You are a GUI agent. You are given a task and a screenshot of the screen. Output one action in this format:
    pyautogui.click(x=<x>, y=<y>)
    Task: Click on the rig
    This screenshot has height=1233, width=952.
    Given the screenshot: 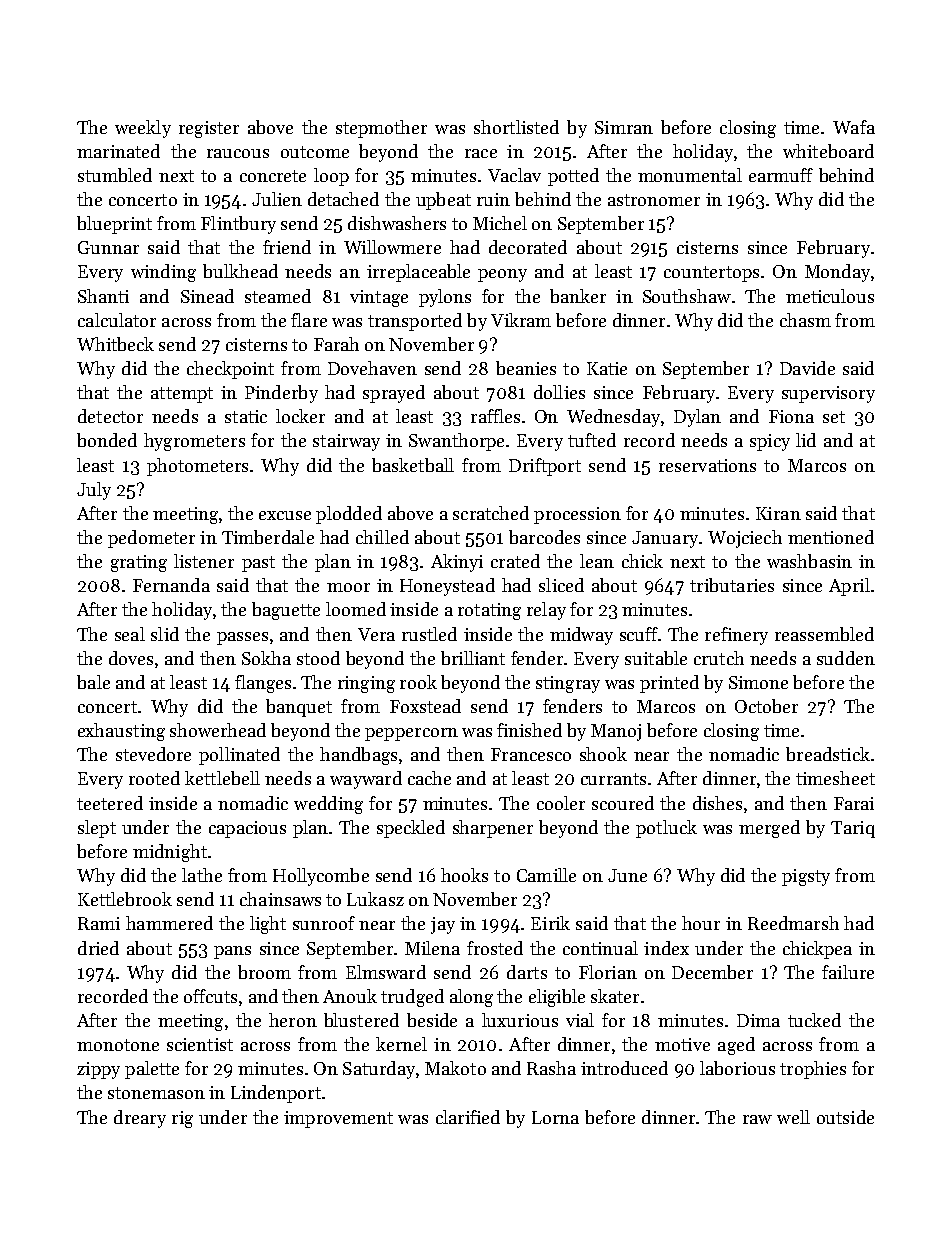 What is the action you would take?
    pyautogui.click(x=182, y=1119)
